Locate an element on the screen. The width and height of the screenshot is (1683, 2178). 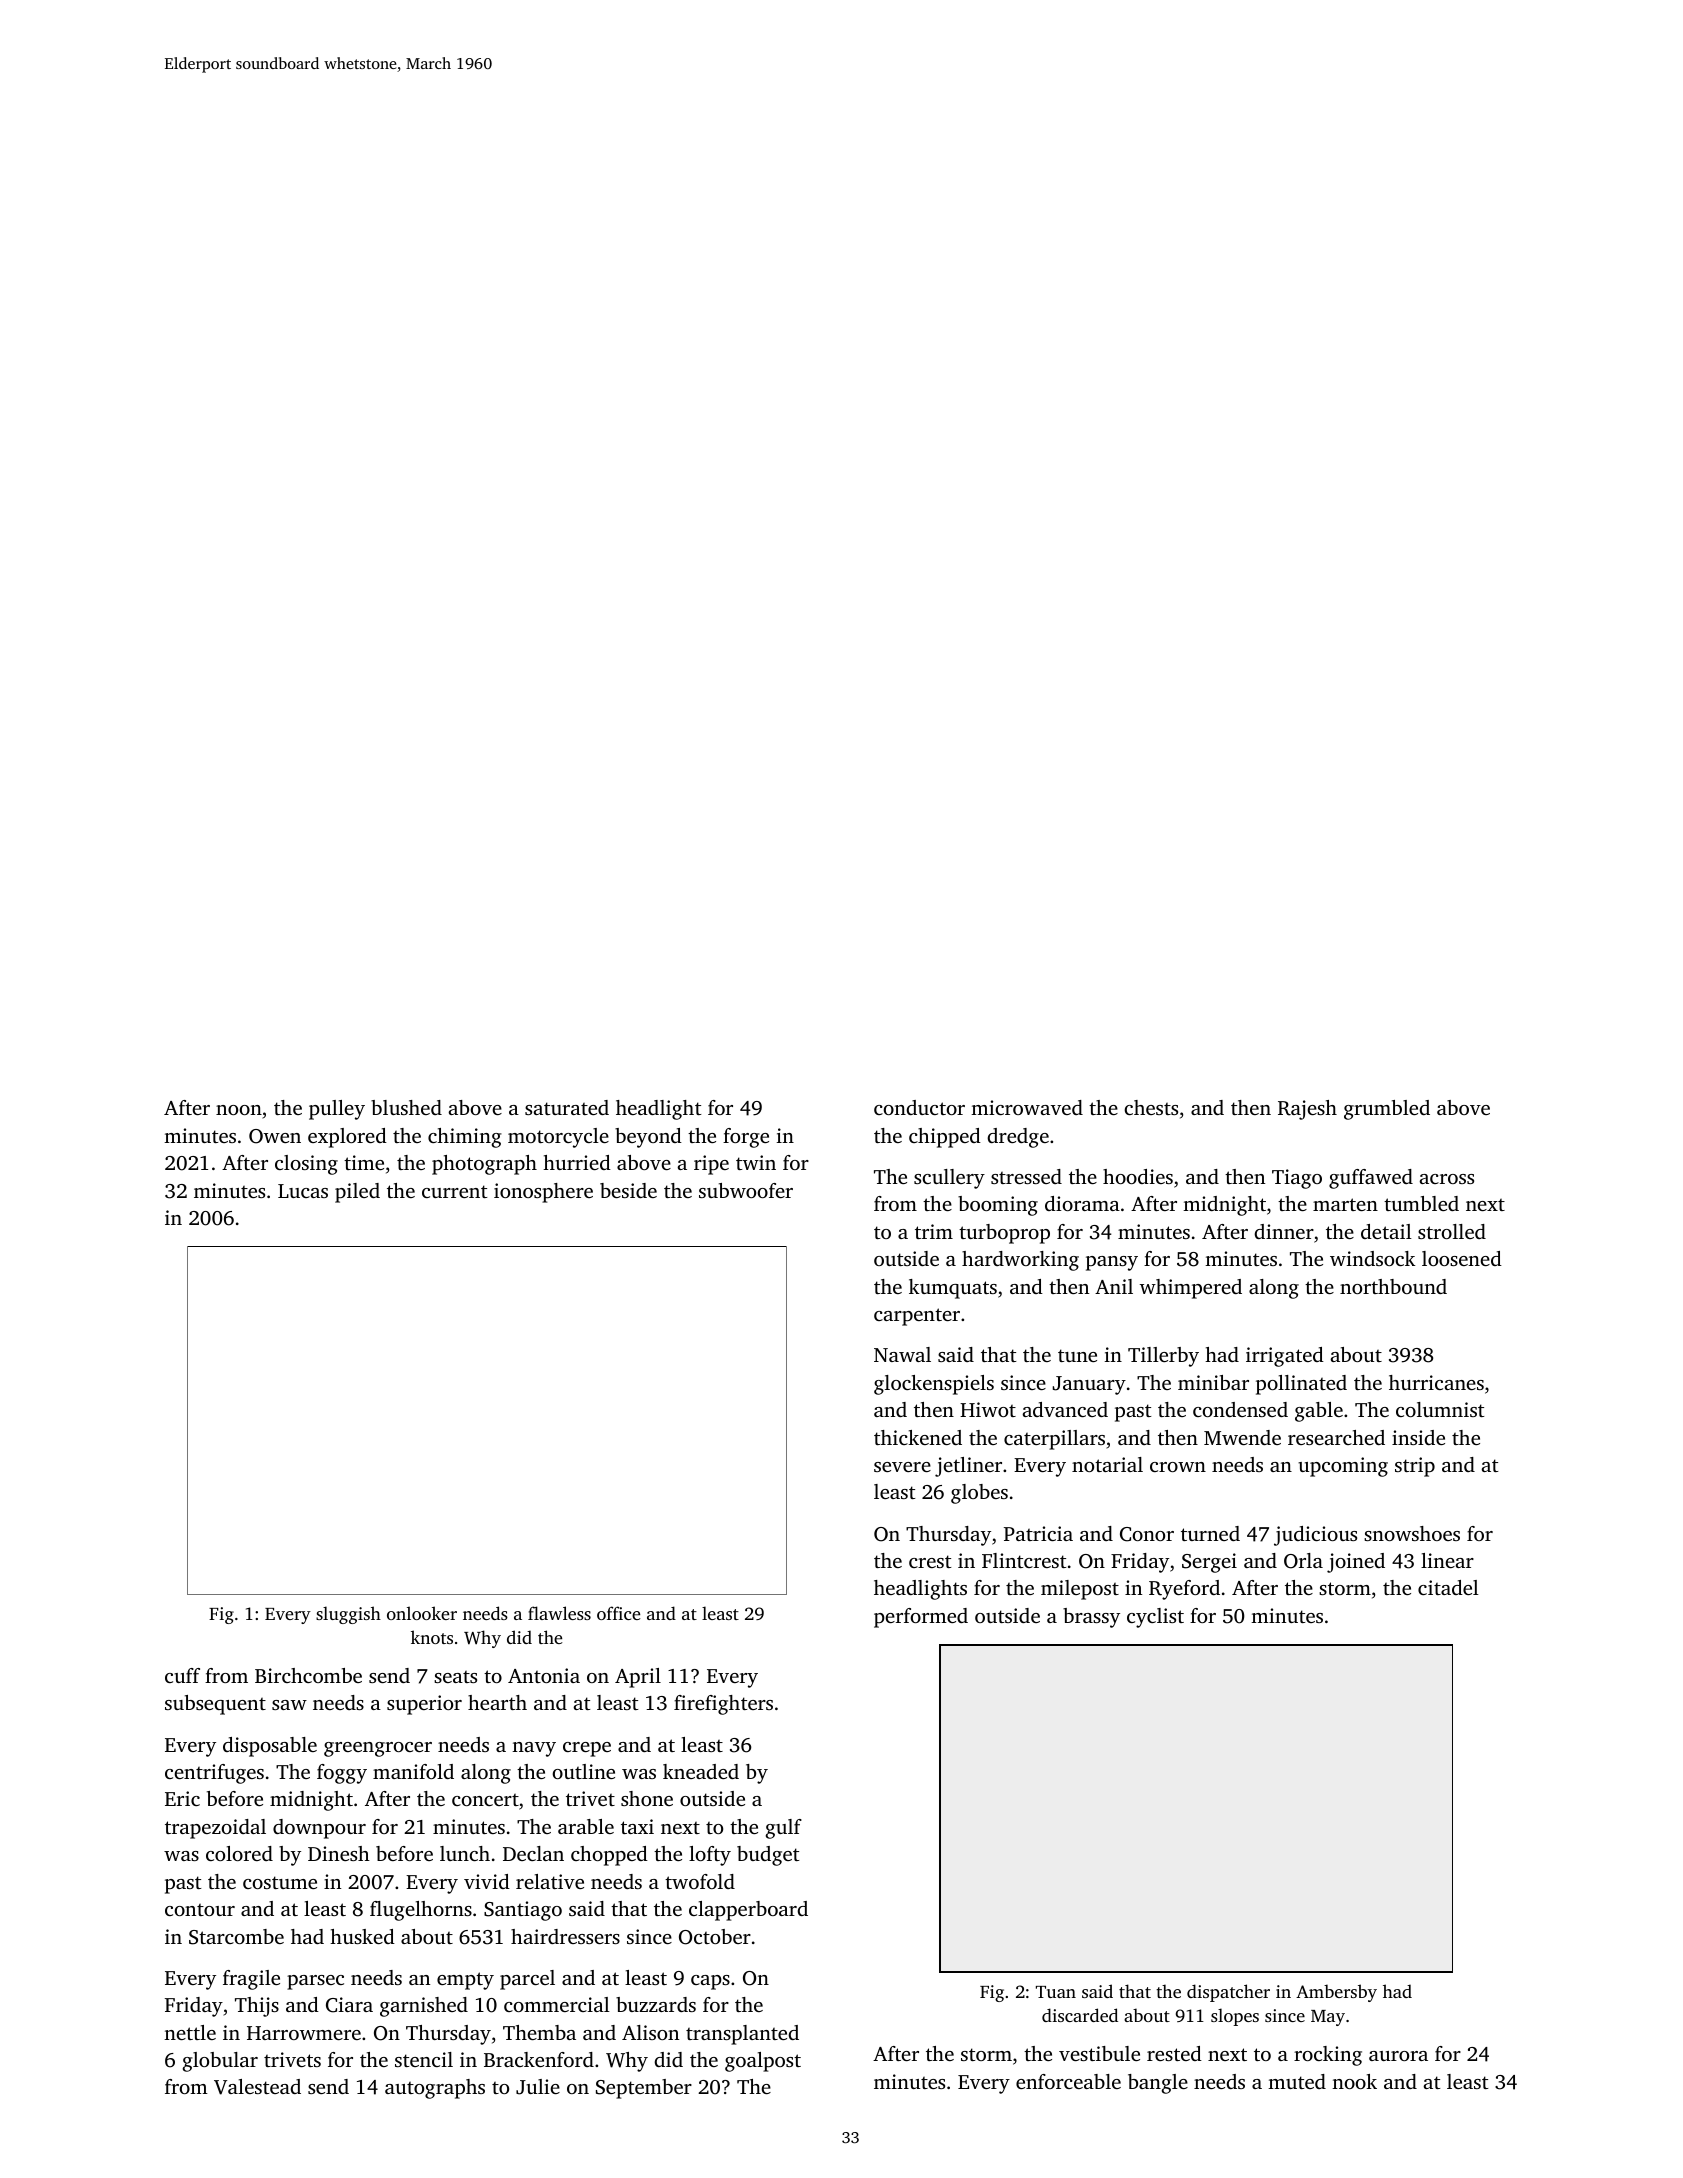
April is located at coordinates (638, 1678).
